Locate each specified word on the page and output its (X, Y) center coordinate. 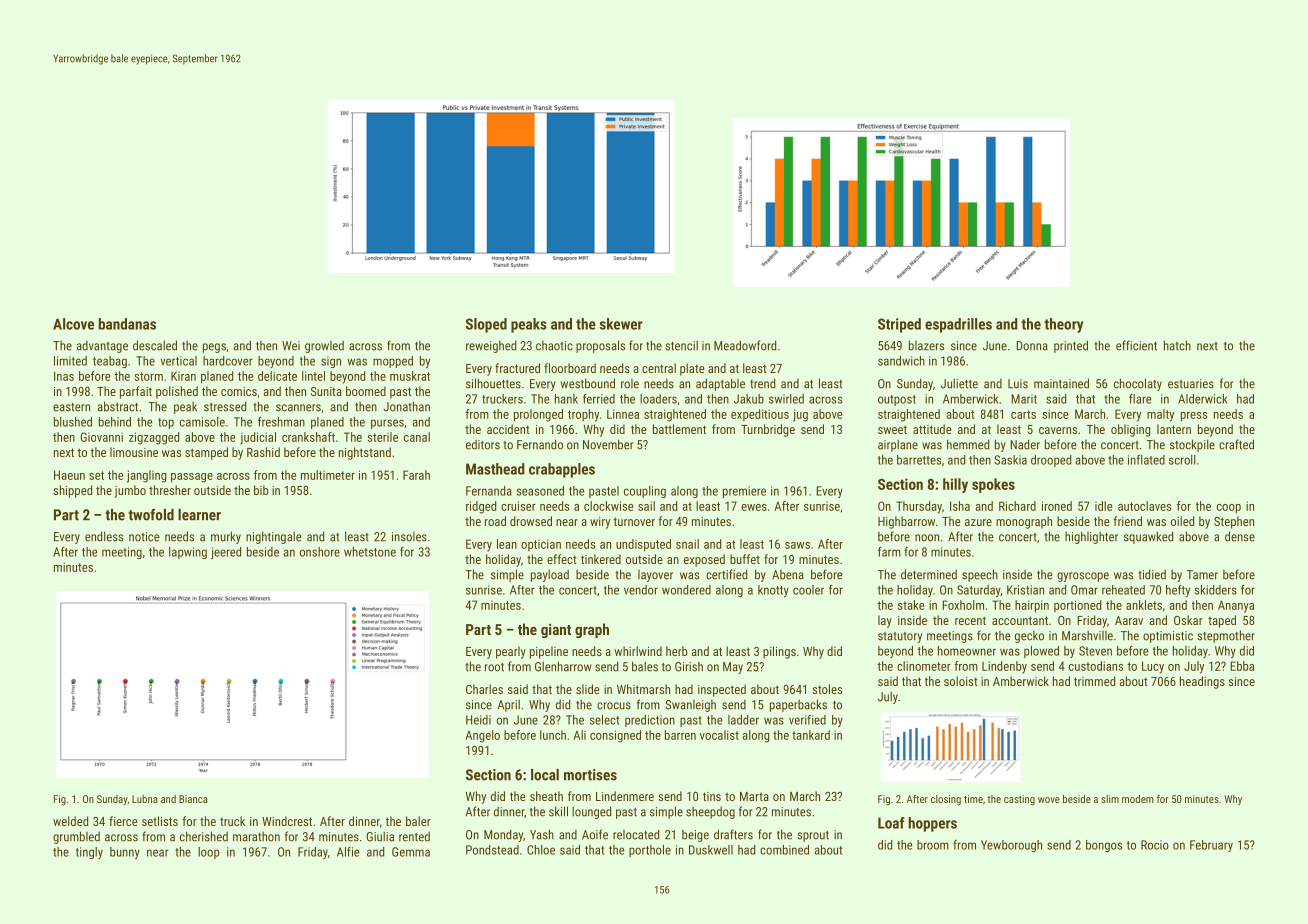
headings (1202, 682)
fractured (517, 368)
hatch (1177, 345)
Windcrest (287, 821)
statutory (900, 637)
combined (784, 850)
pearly (511, 652)
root (494, 667)
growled (324, 346)
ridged (481, 507)
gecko (1029, 637)
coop (1229, 509)
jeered (226, 553)
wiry (600, 523)
